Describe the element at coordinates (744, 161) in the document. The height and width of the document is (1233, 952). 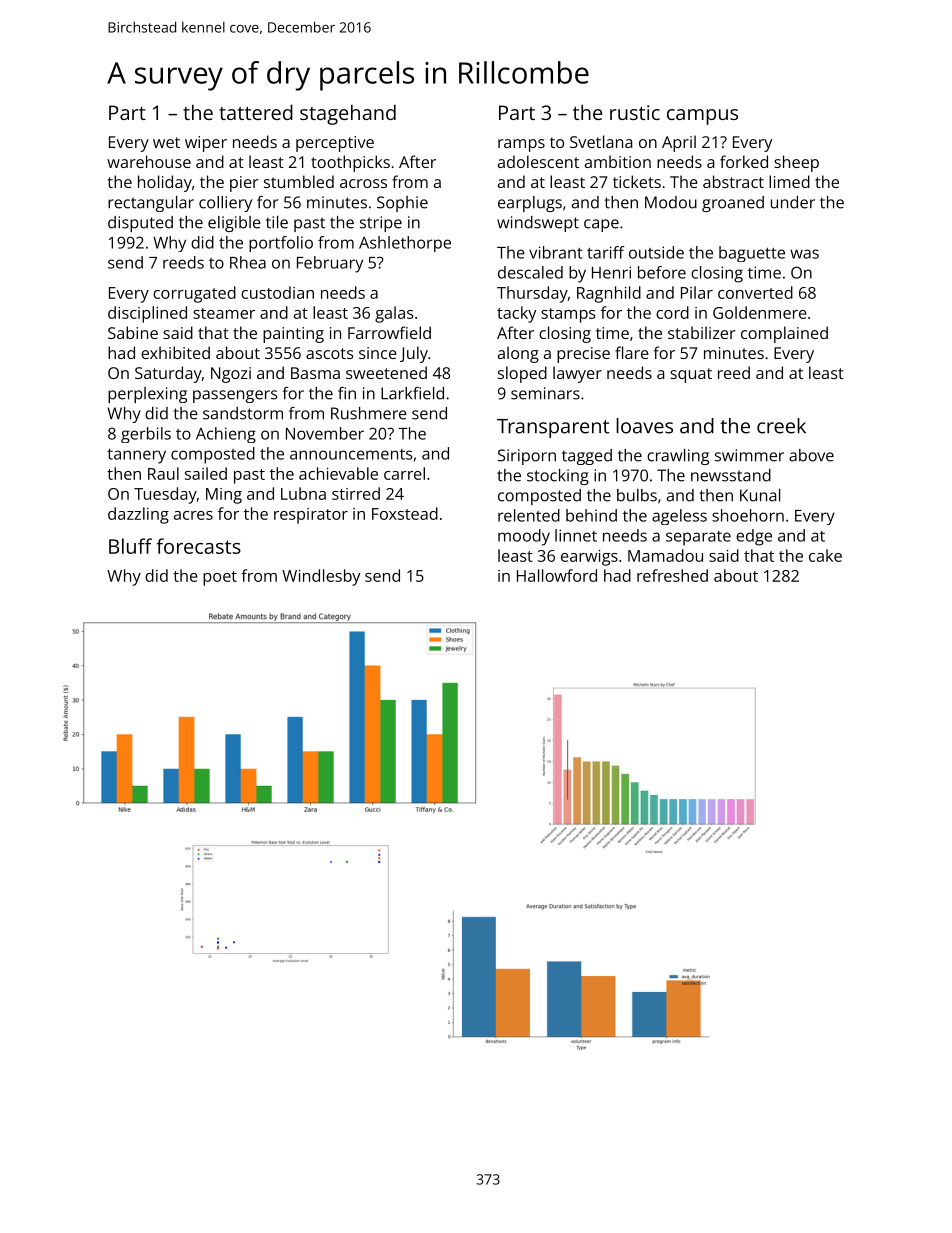
I see `forked` at that location.
